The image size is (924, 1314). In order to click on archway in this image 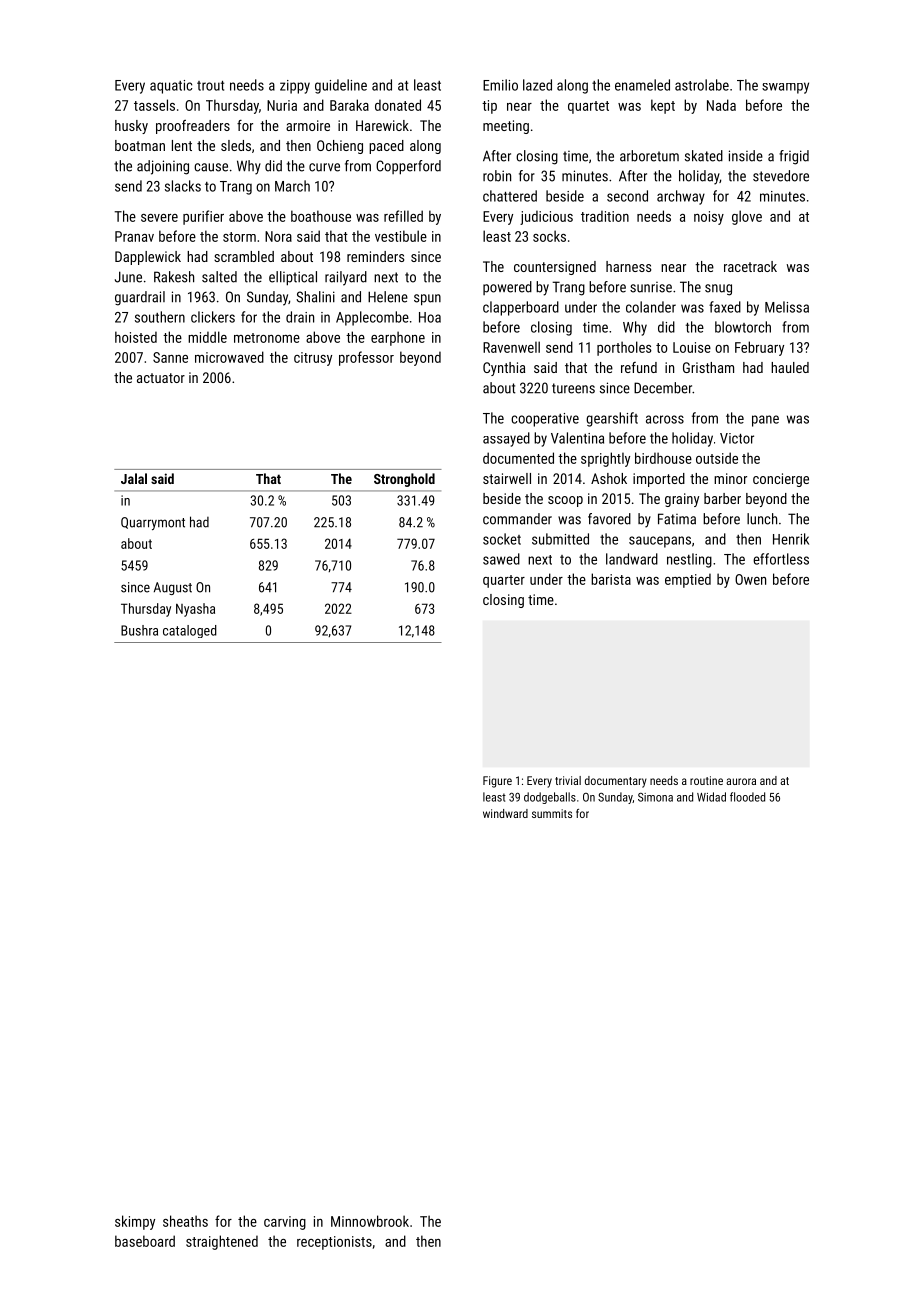, I will do `click(681, 197)`.
